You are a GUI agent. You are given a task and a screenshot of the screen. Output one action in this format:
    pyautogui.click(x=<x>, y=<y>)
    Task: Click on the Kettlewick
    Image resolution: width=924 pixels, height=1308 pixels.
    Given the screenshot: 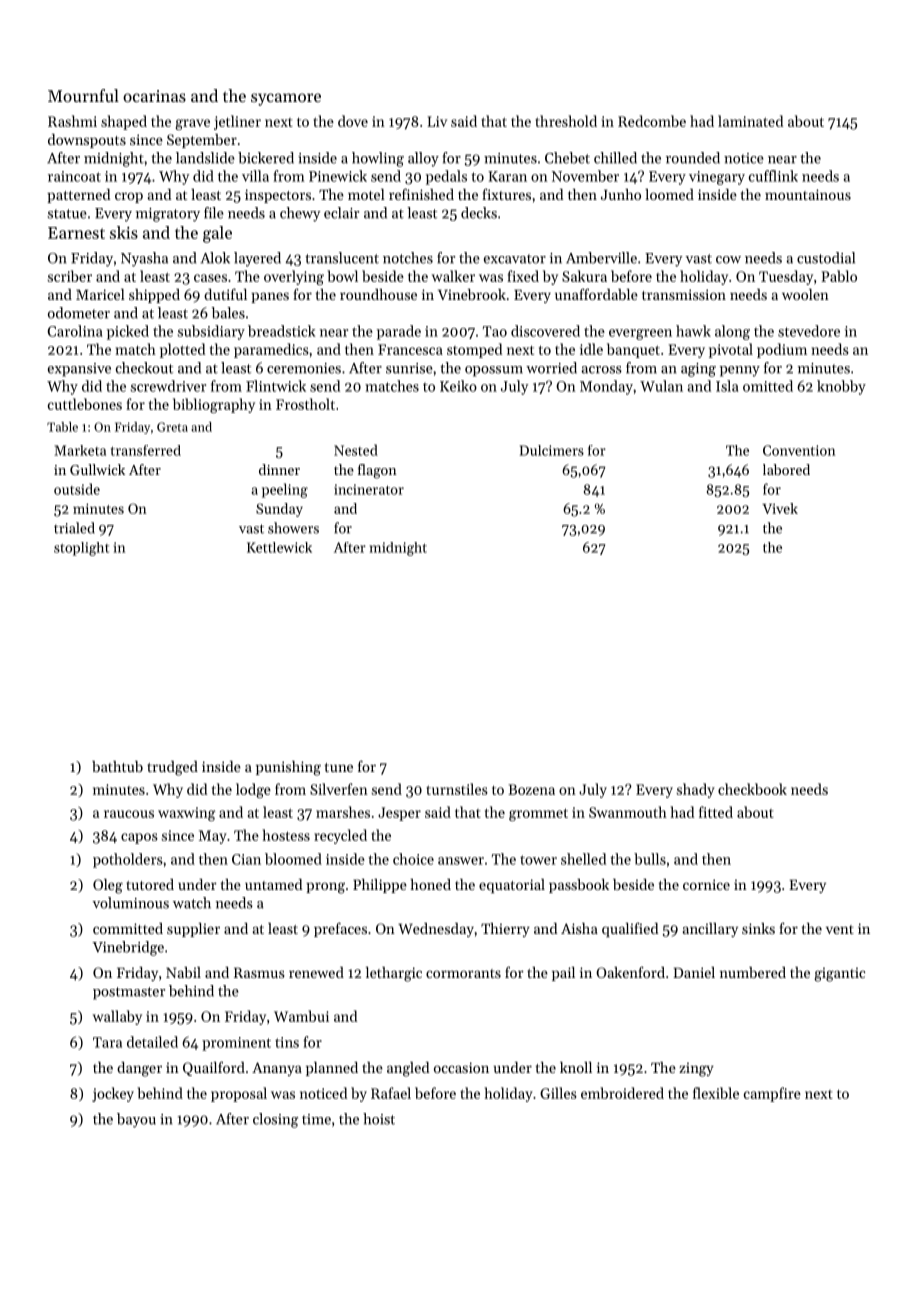 What is the action you would take?
    pyautogui.click(x=279, y=547)
